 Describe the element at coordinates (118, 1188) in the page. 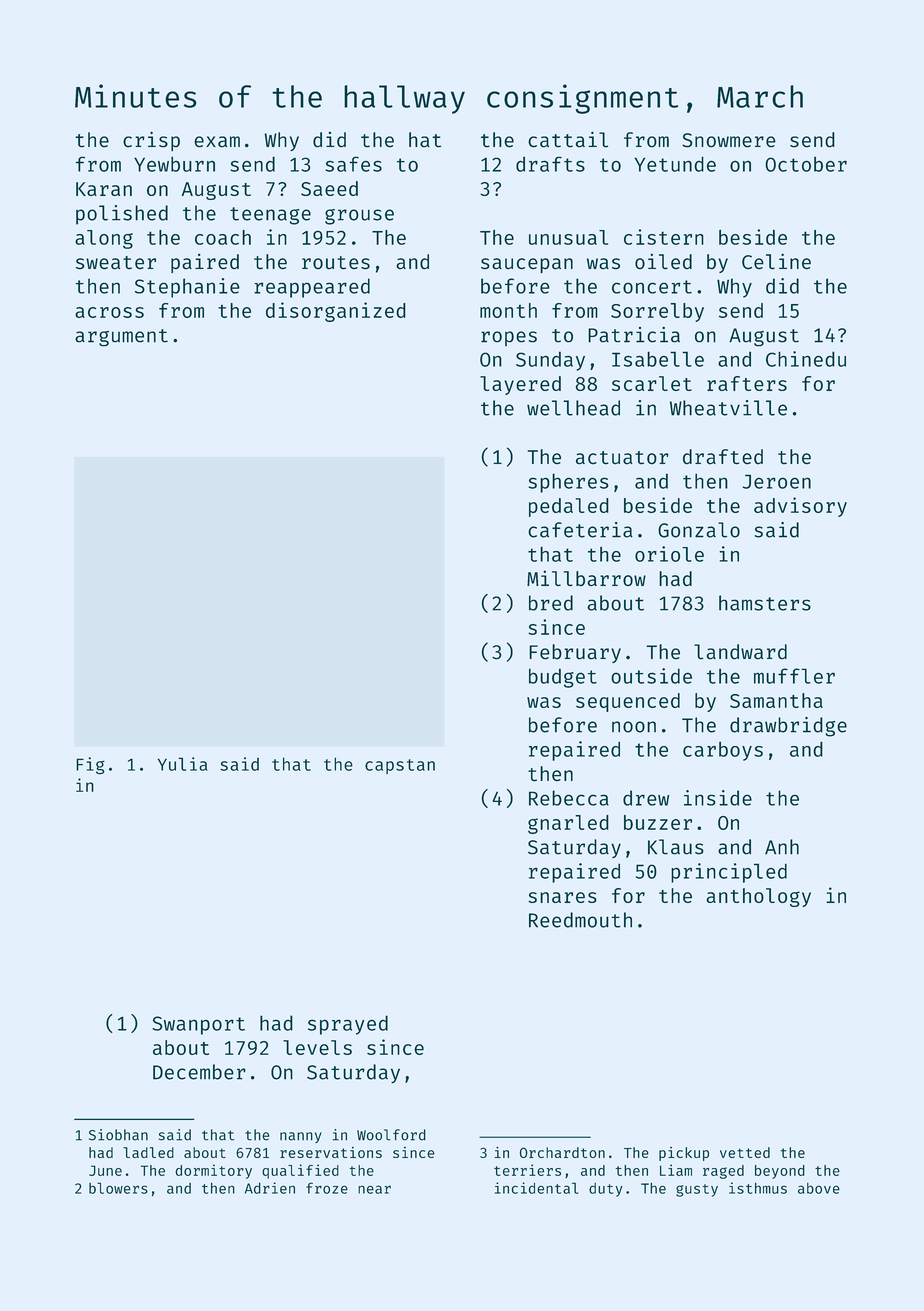

I see `blowers` at that location.
